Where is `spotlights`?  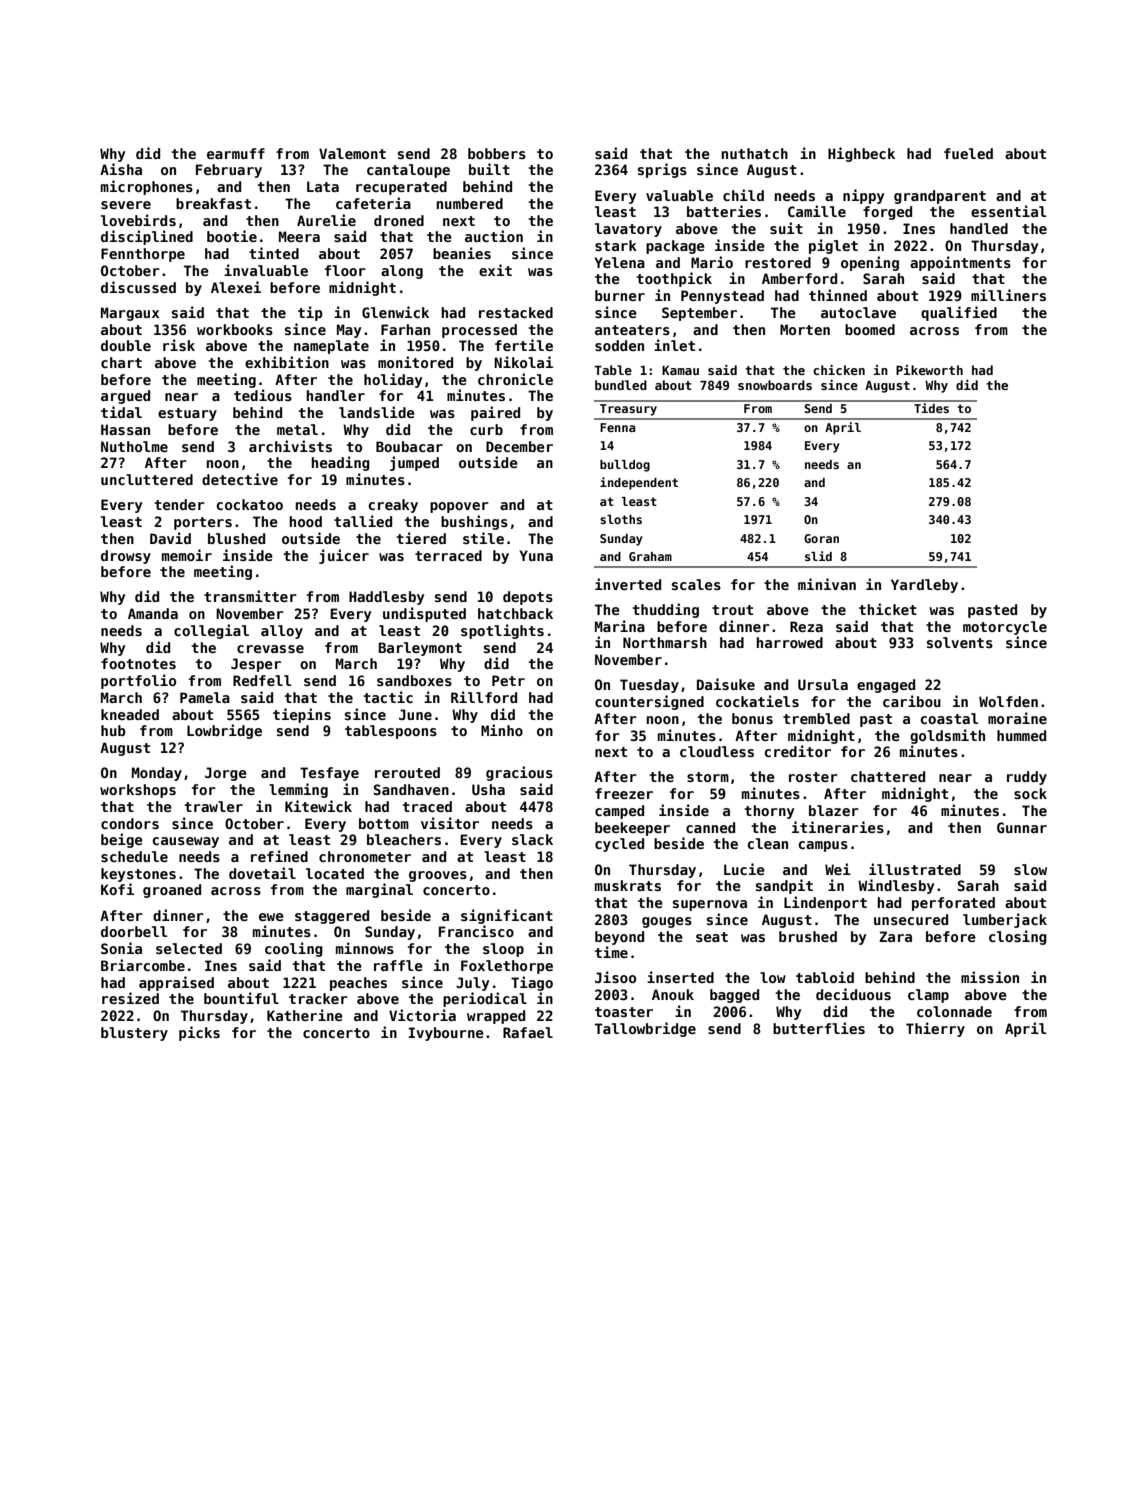
spotlights is located at coordinates (502, 631).
